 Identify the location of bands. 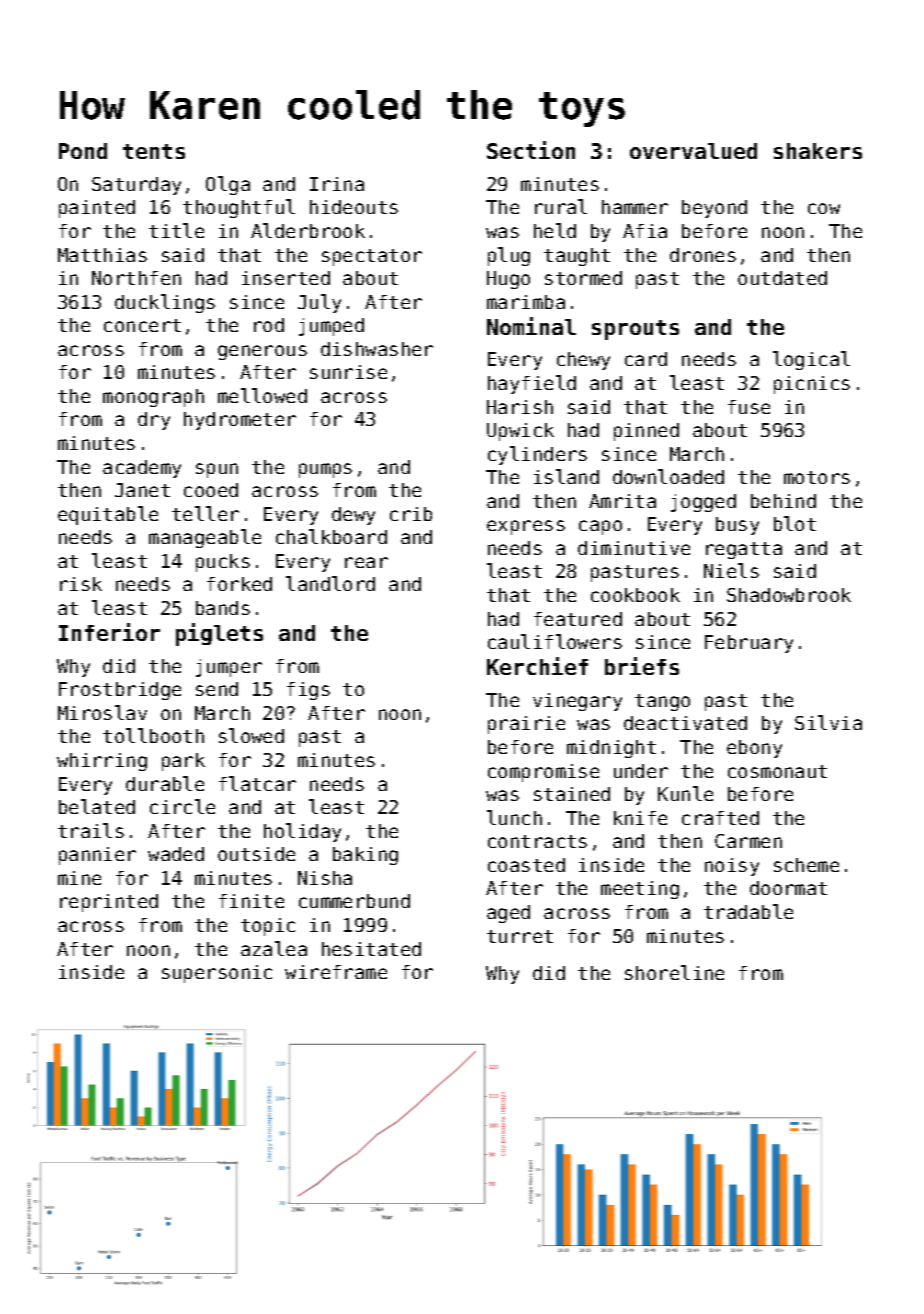
(223, 608).
